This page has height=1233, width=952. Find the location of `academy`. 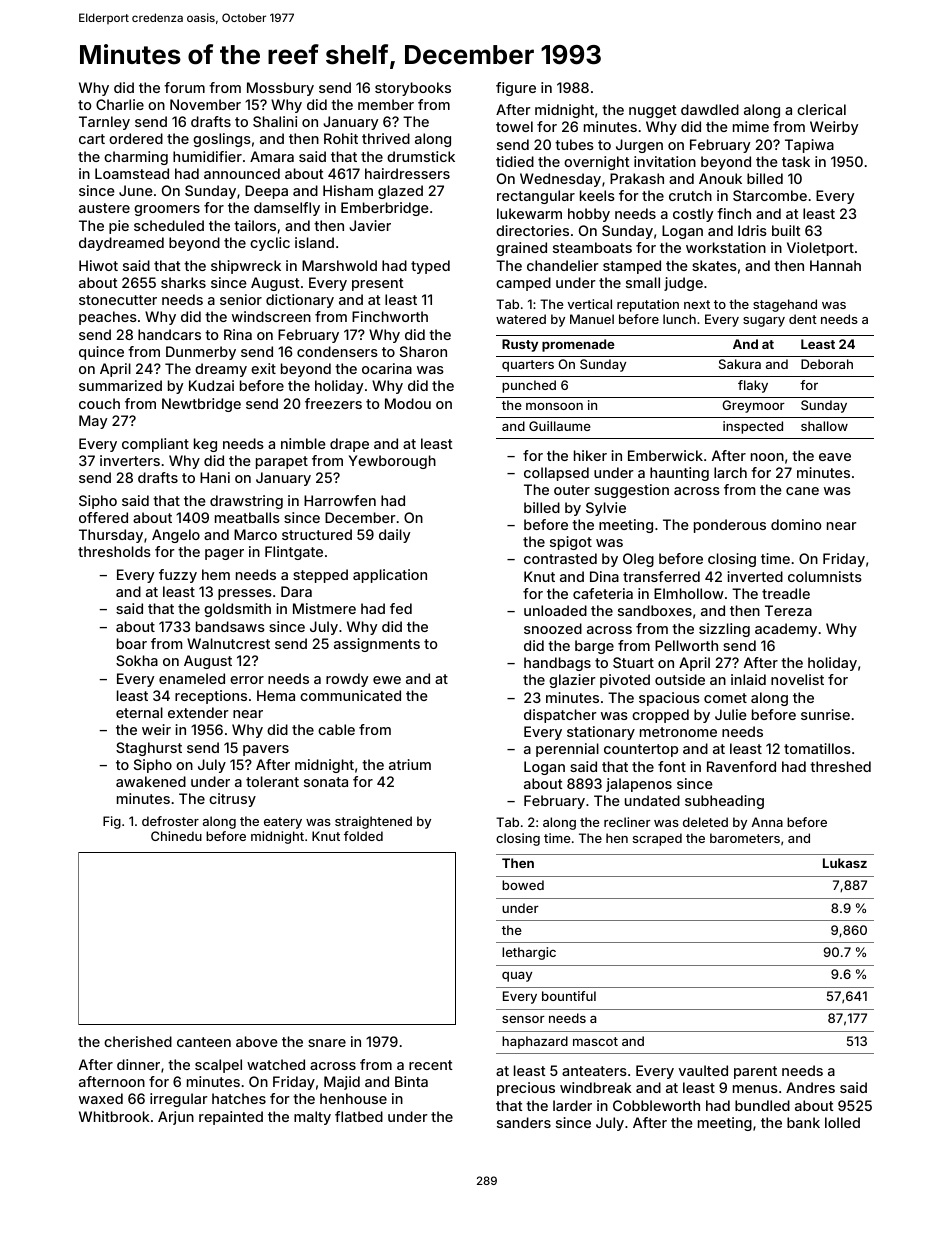

academy is located at coordinates (786, 630).
